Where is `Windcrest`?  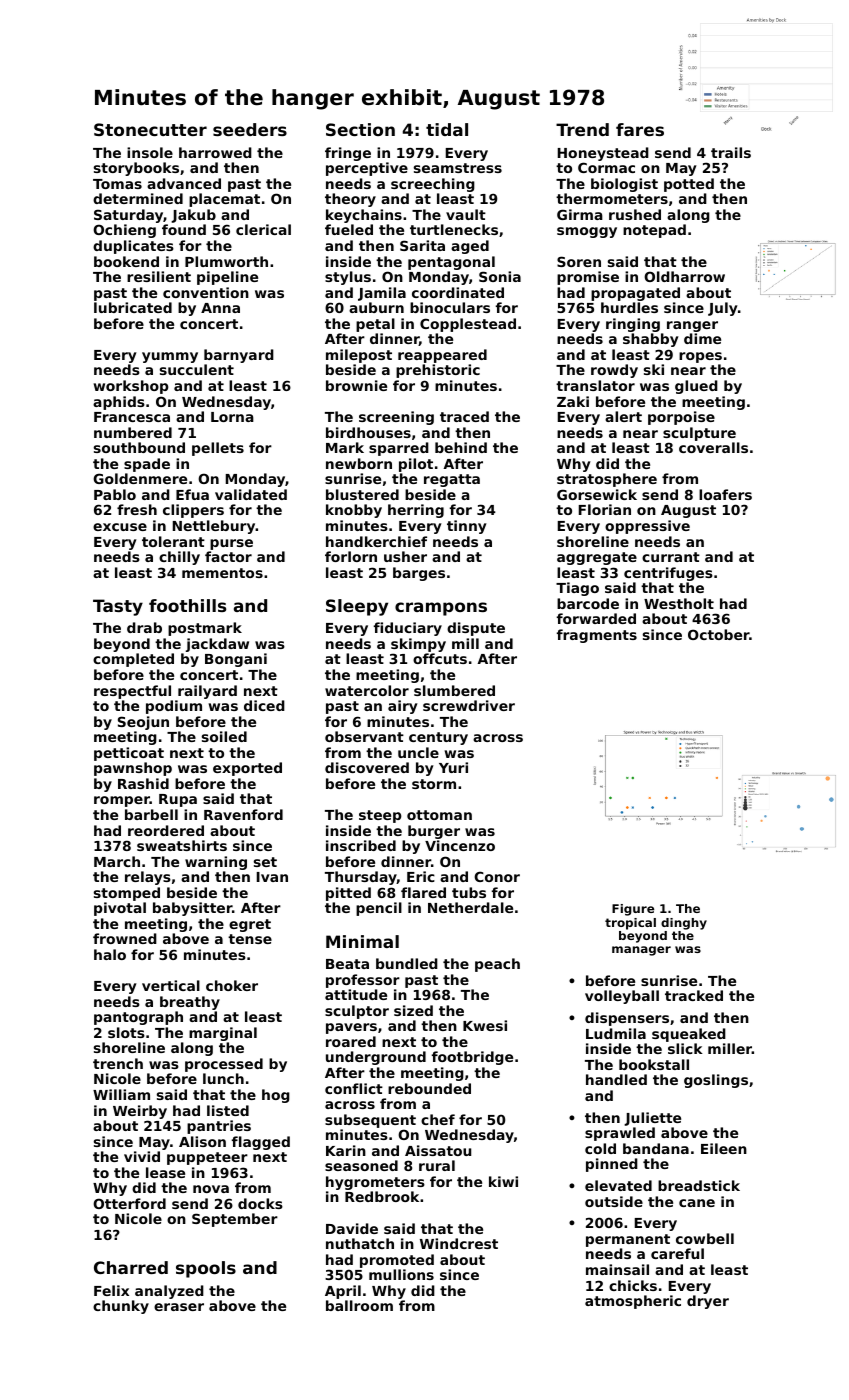
Windcrest is located at coordinates (459, 1243).
